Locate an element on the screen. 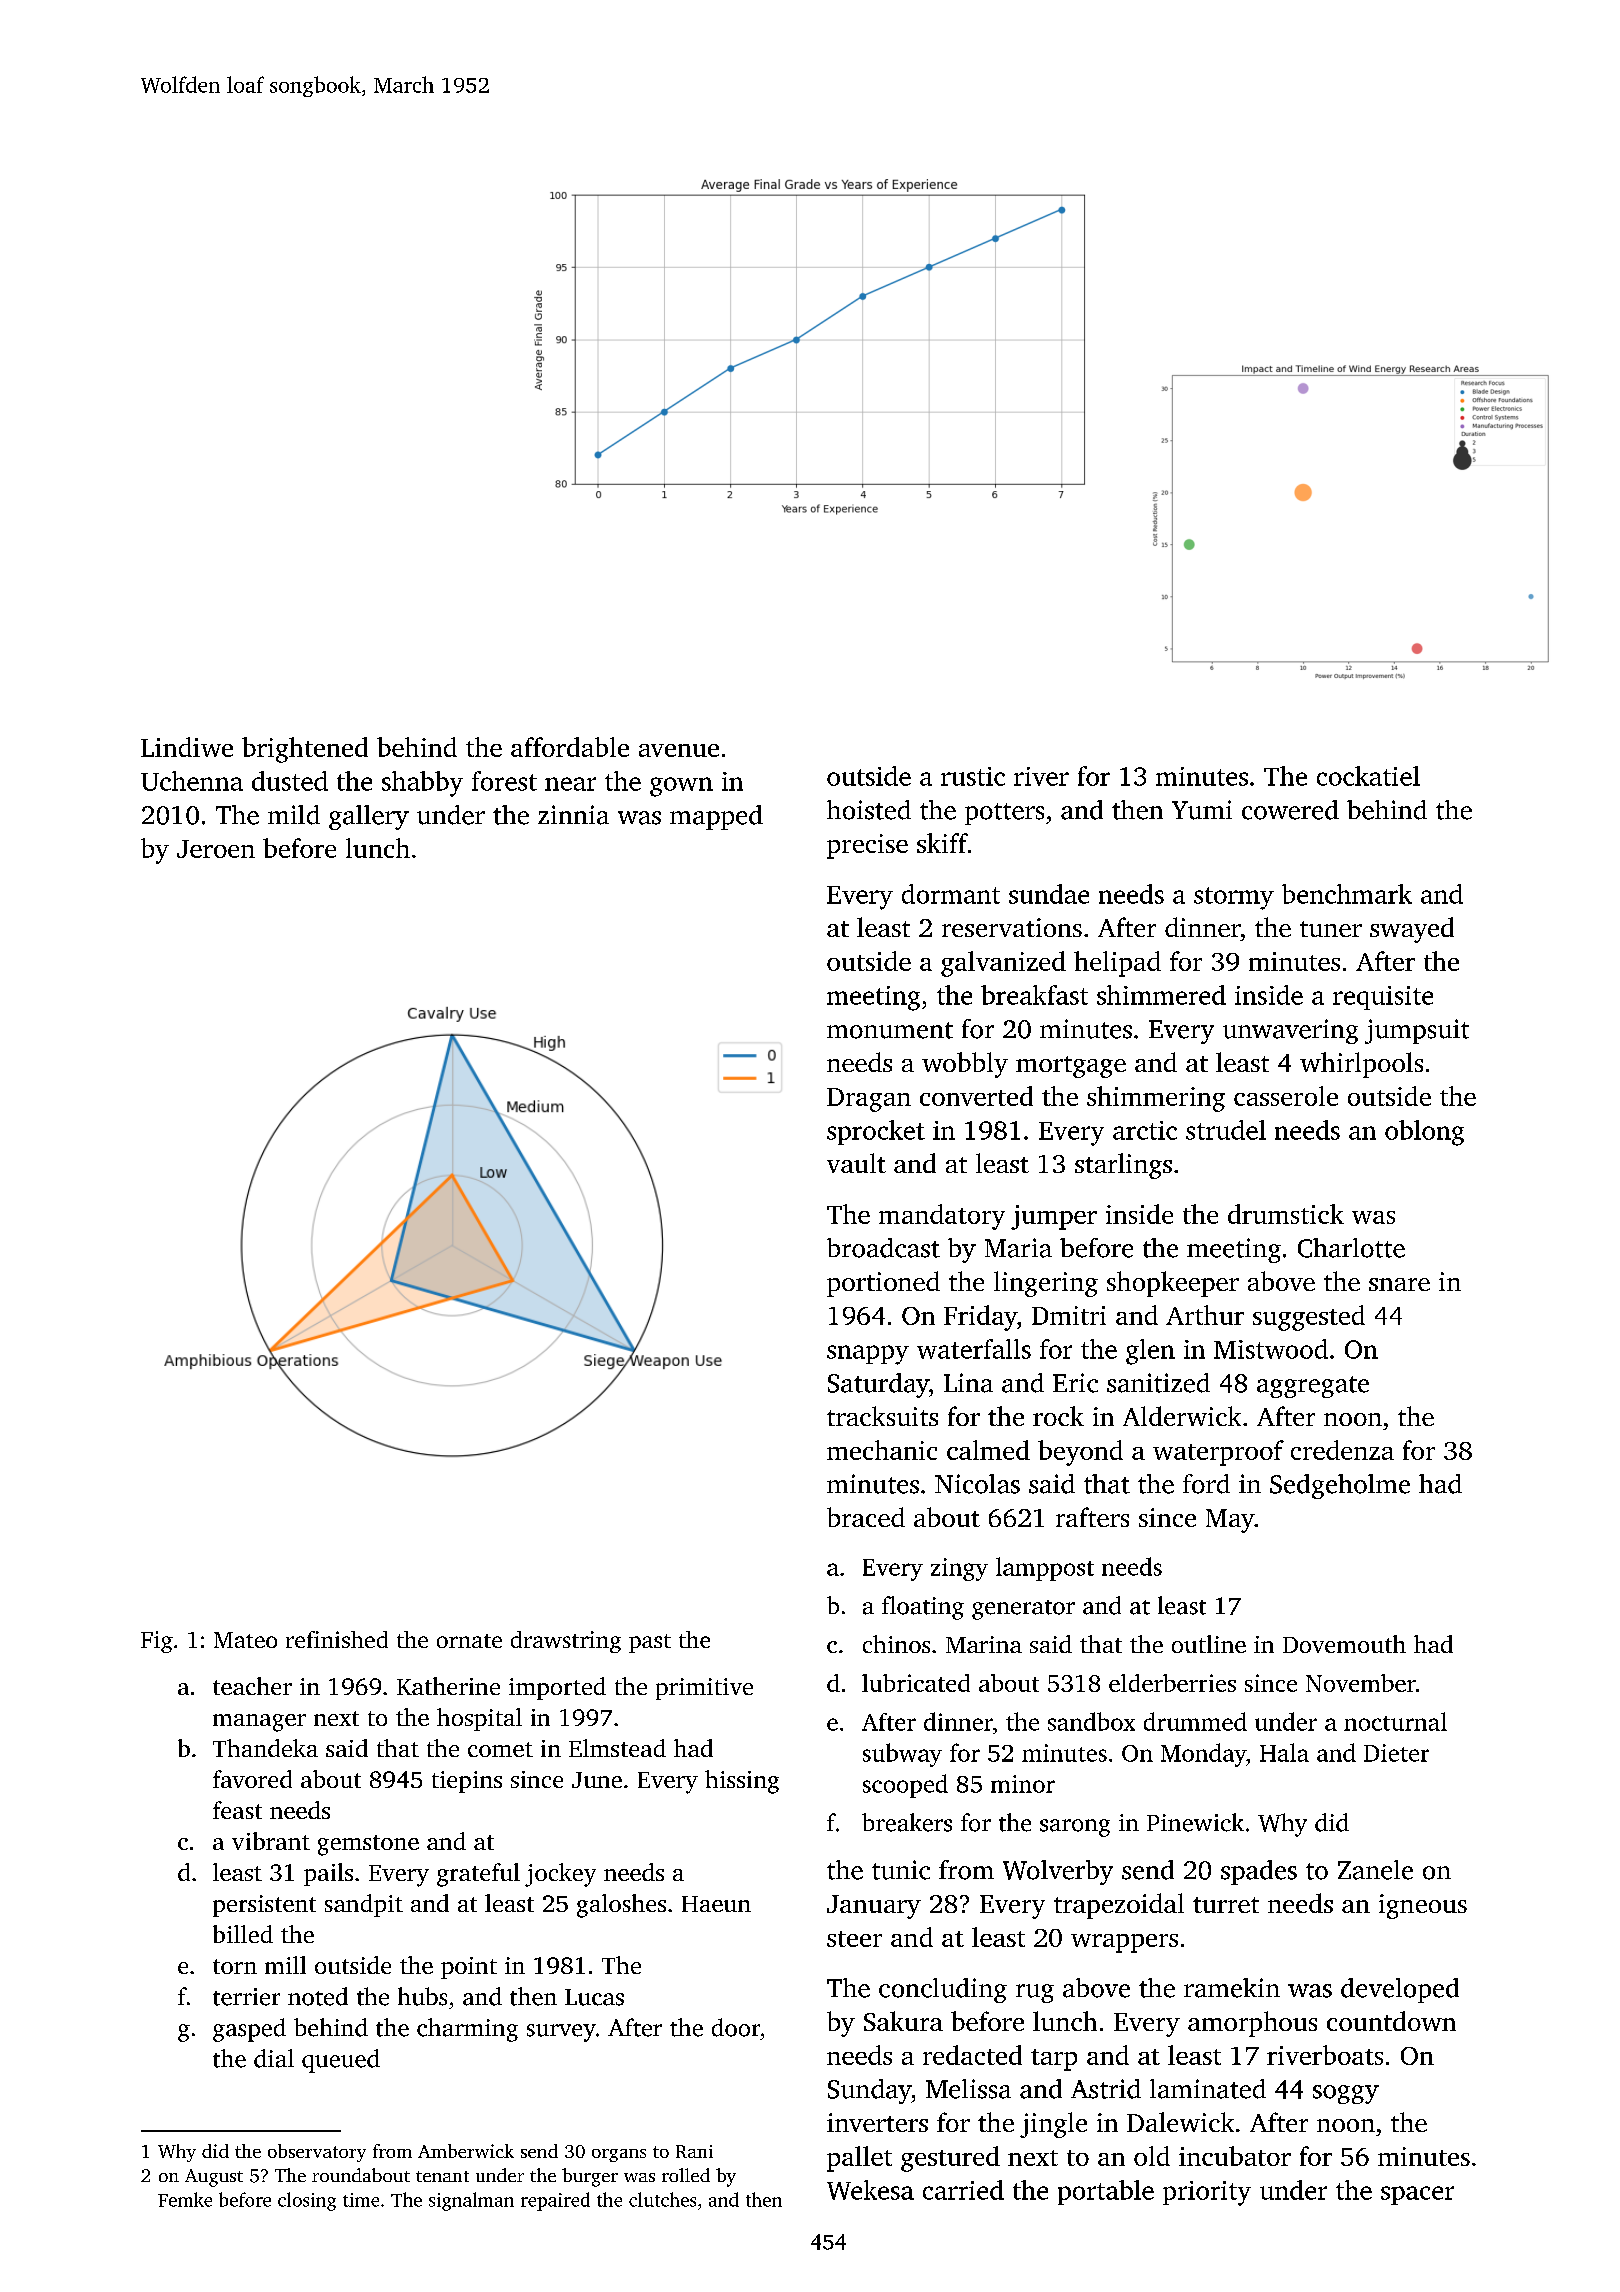  Mateo is located at coordinates (245, 1640).
